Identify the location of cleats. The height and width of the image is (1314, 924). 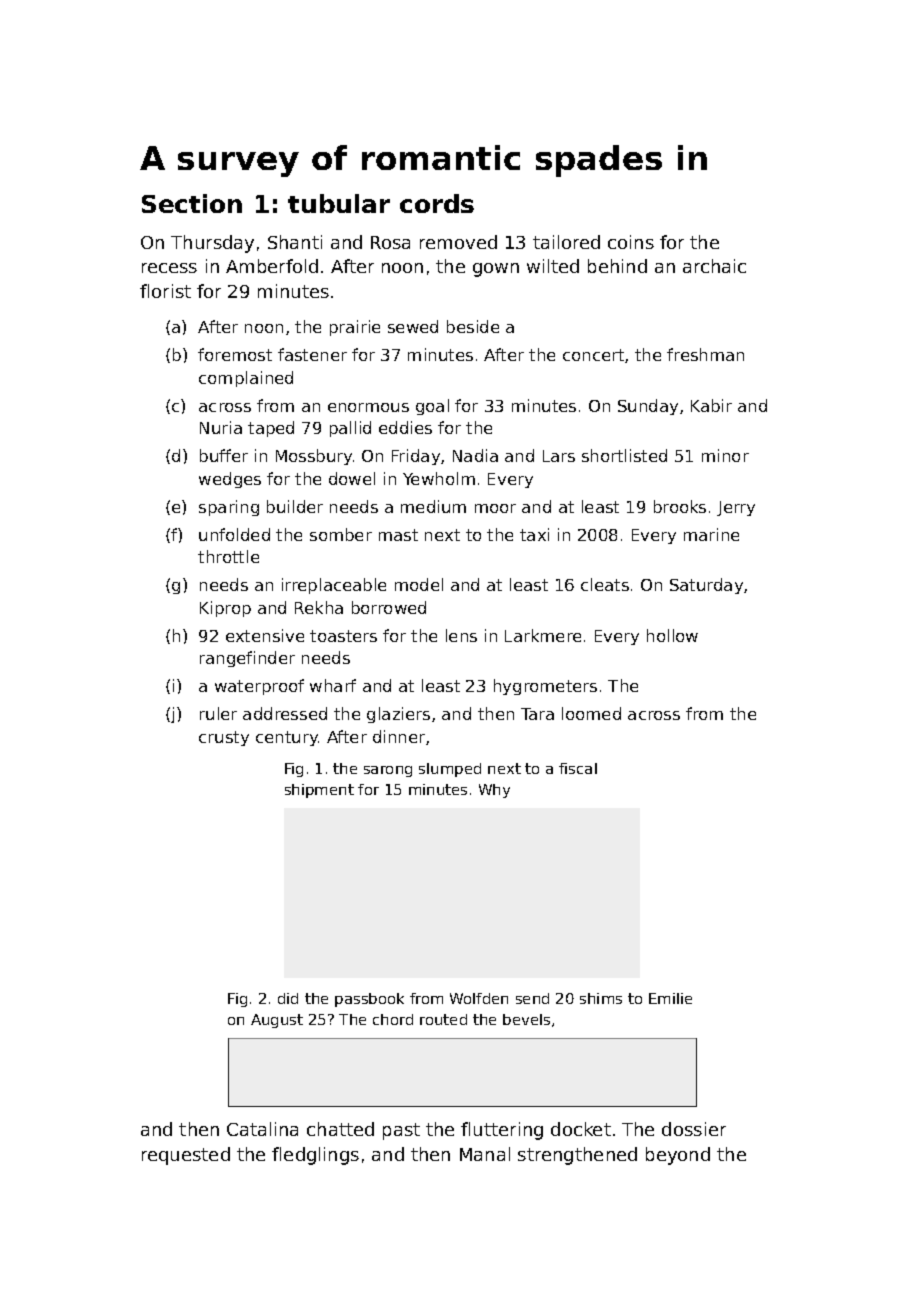
(605, 584).
